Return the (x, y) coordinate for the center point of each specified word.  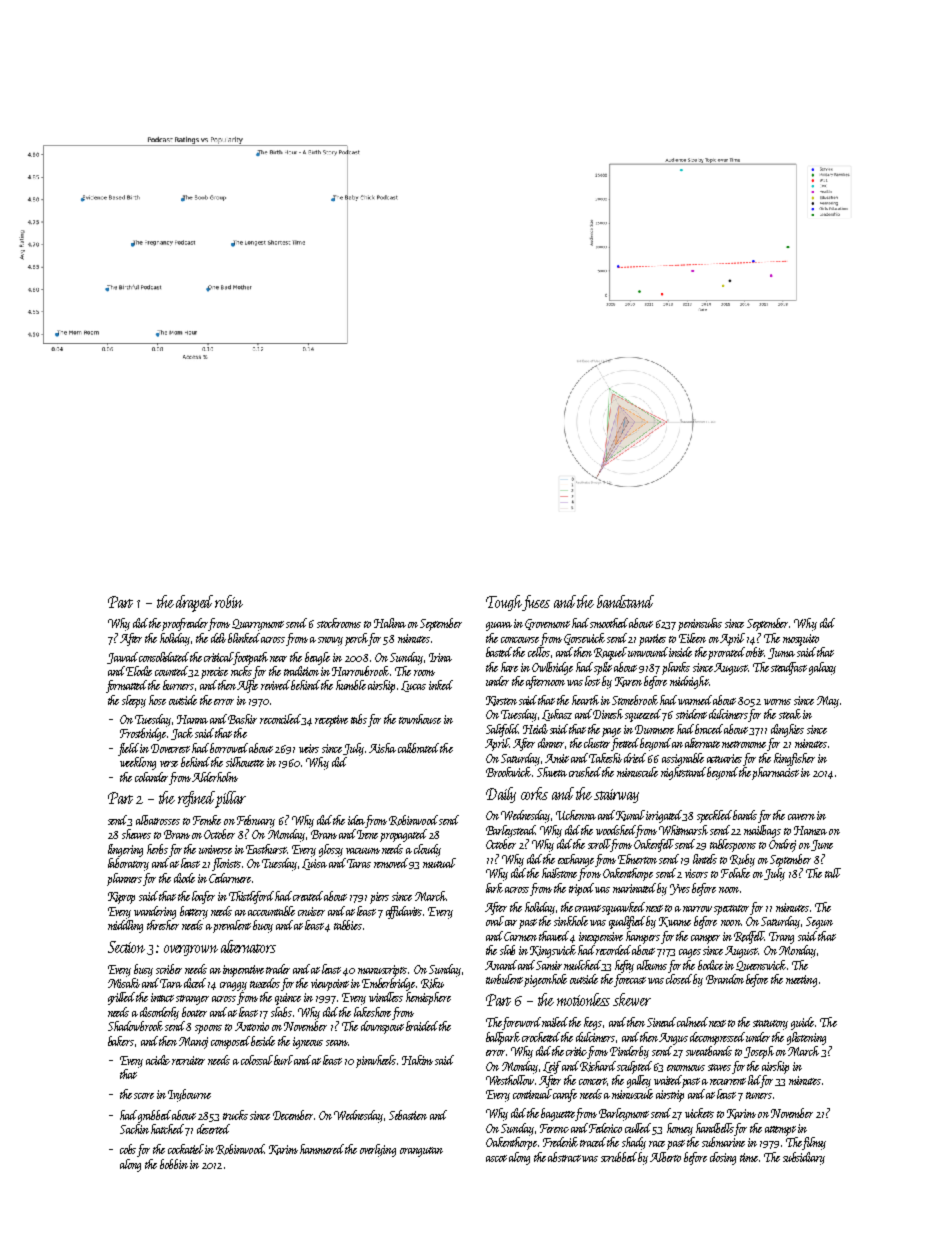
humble (351, 685)
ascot (496, 1158)
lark (494, 888)
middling (125, 926)
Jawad (122, 658)
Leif (552, 1067)
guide (802, 1023)
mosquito (801, 640)
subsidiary (804, 1158)
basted (500, 652)
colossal (257, 1060)
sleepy (134, 701)
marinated (635, 888)
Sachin (134, 1129)
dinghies (787, 730)
